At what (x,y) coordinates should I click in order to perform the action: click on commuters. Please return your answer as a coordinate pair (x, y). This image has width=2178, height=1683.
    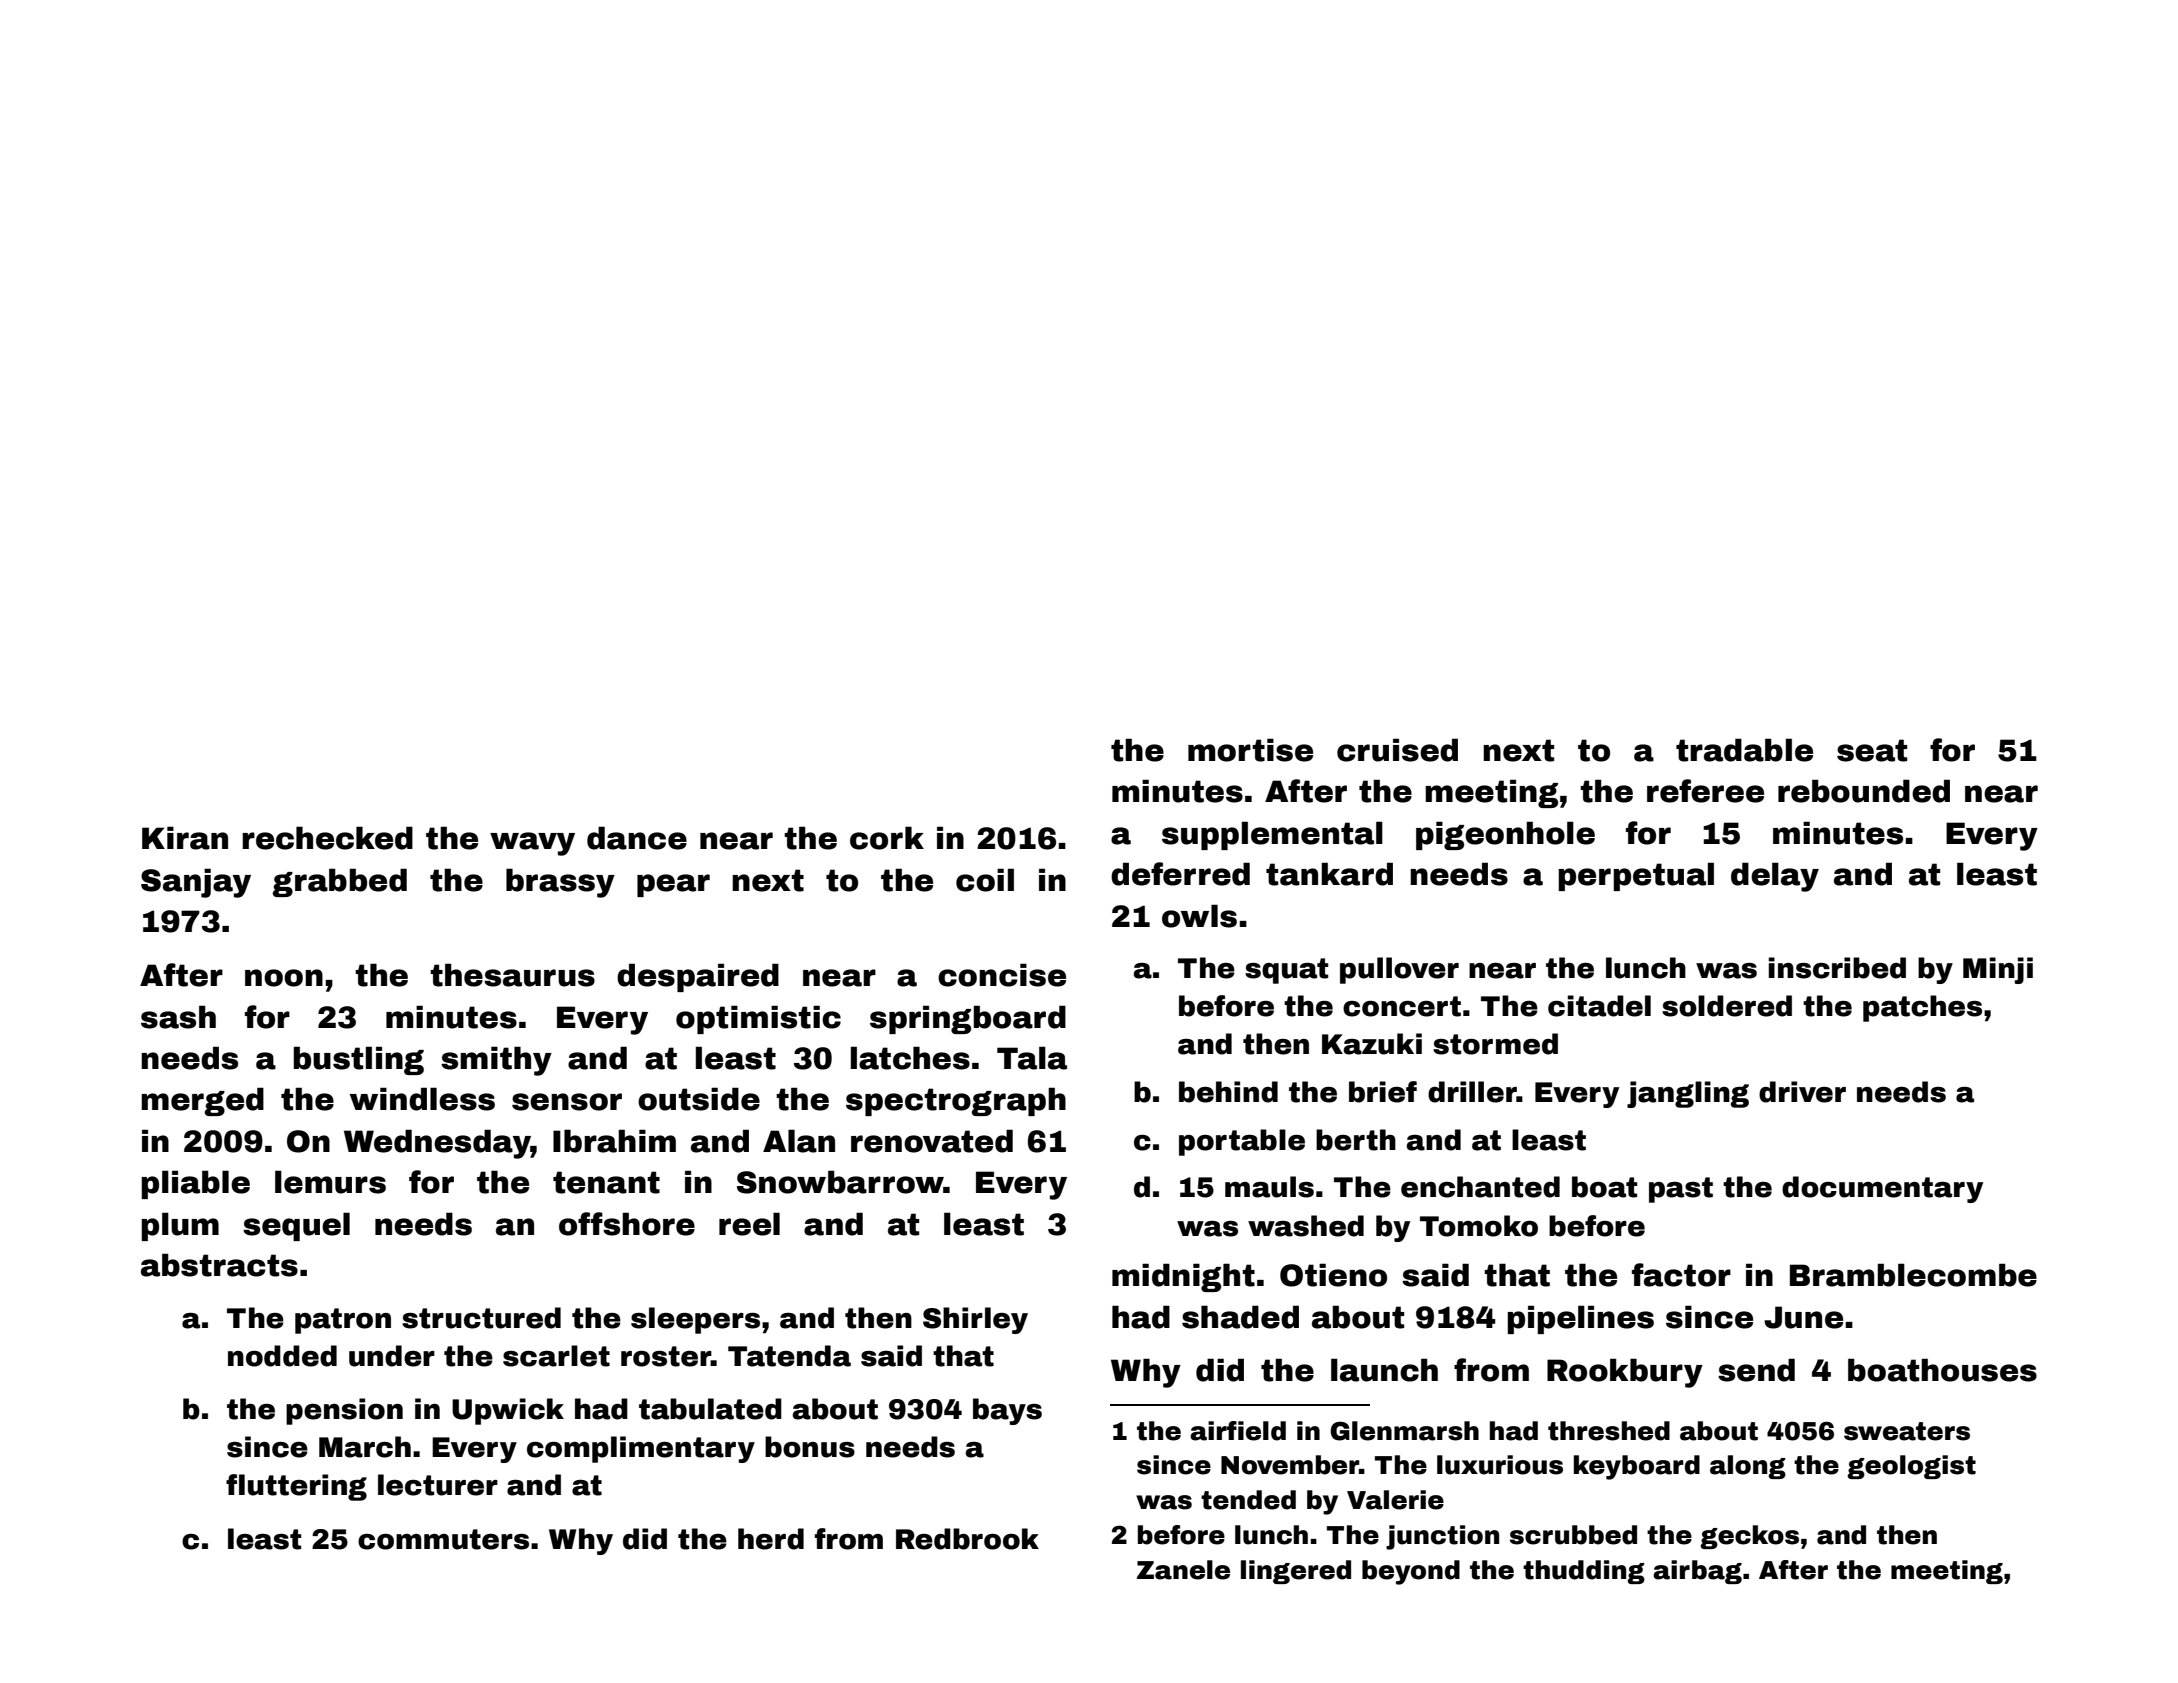
    Looking at the image, I should click on (443, 1539).
